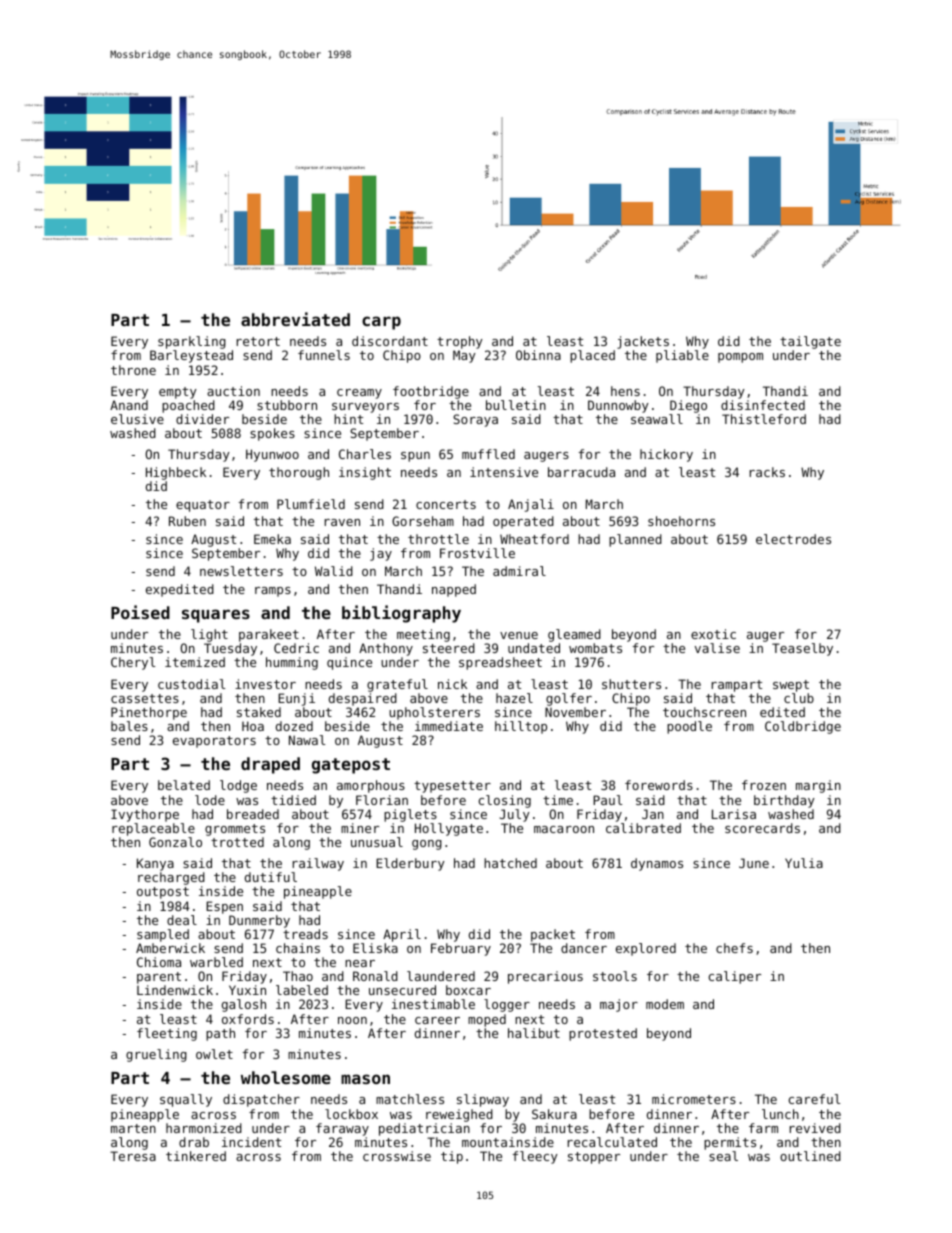  I want to click on abbreviated, so click(295, 319).
